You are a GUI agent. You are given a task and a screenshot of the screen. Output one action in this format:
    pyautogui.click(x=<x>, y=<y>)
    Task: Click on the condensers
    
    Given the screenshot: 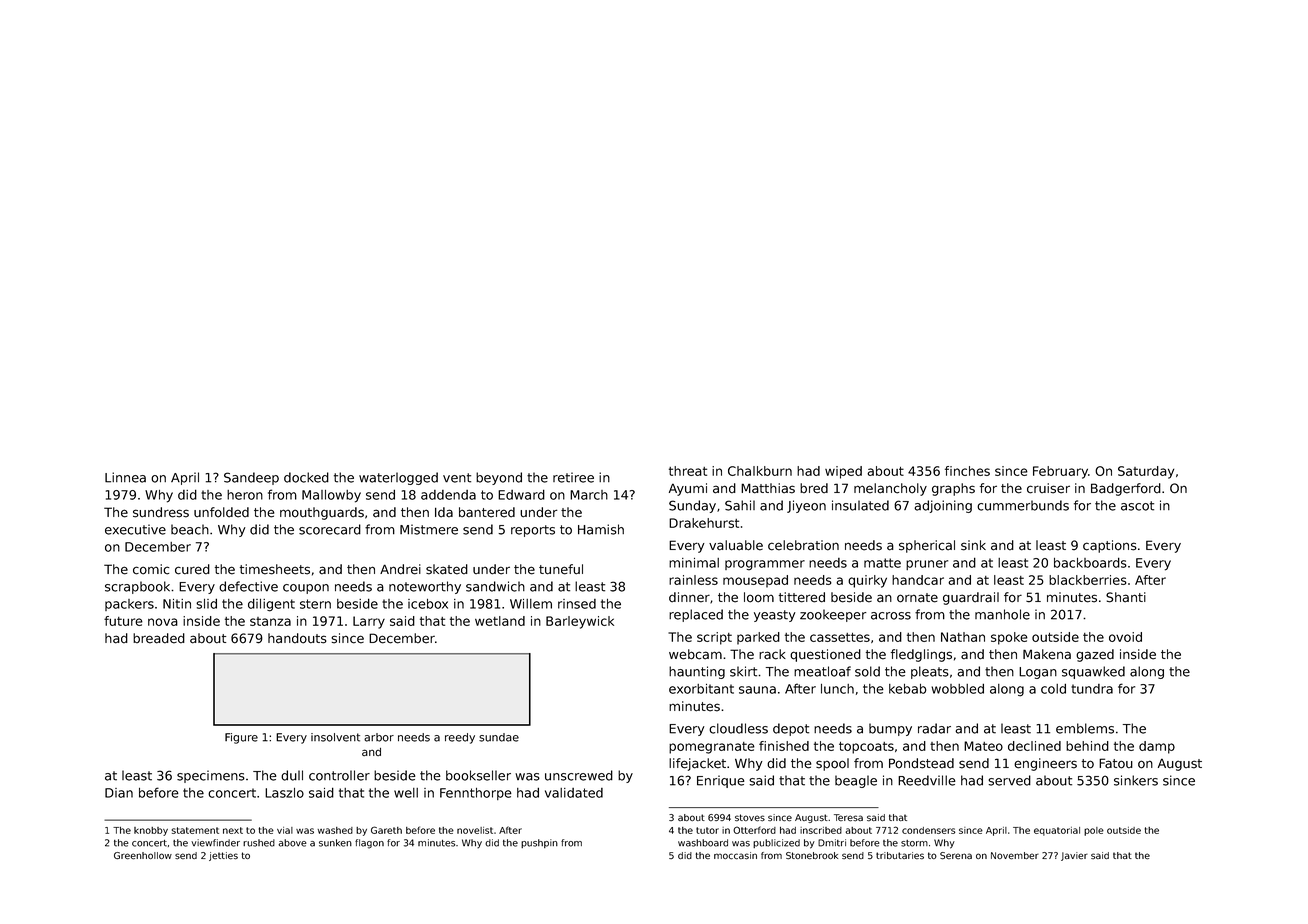 What is the action you would take?
    pyautogui.click(x=928, y=830)
